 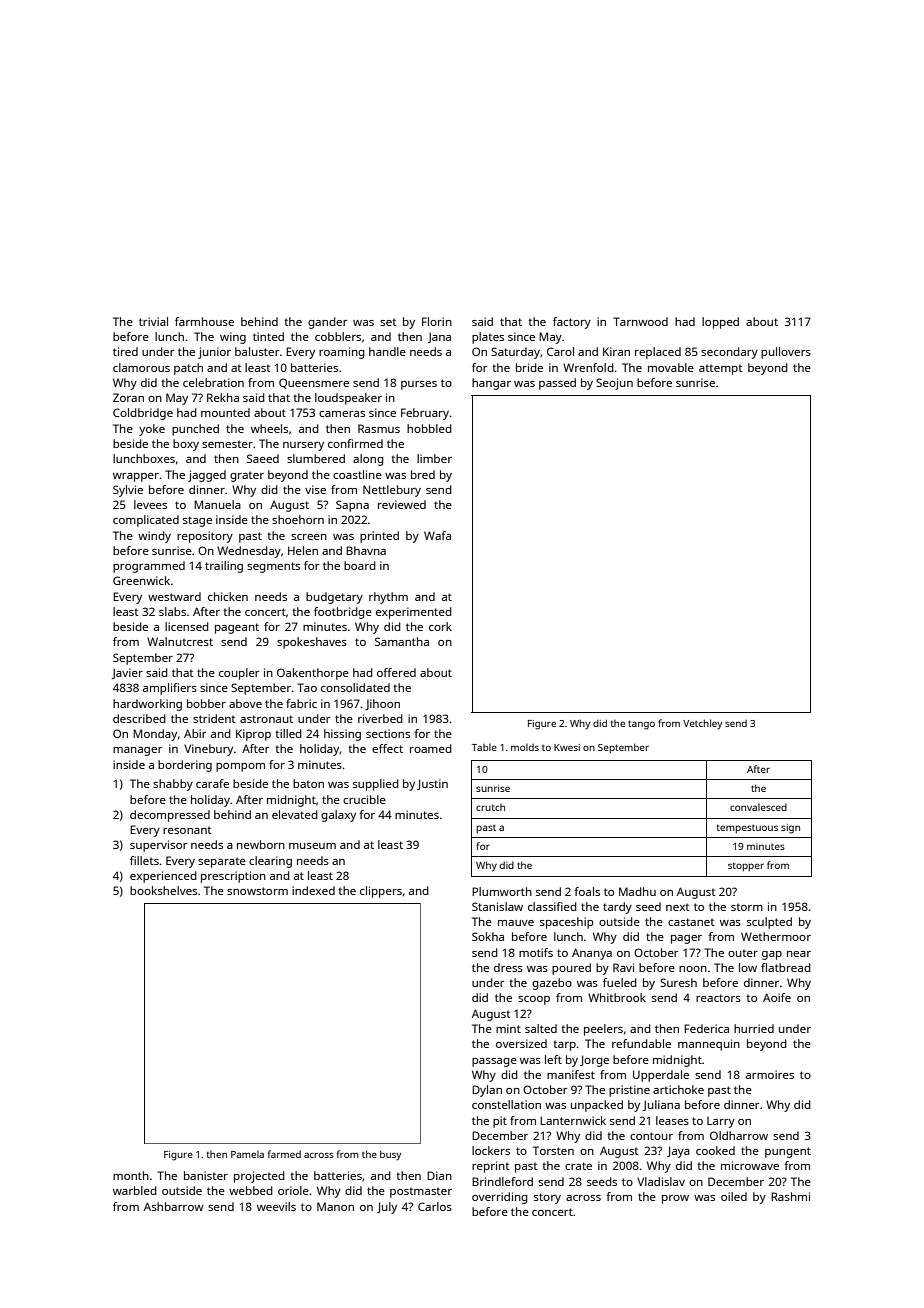 What do you see at coordinates (536, 952) in the screenshot?
I see `motifs` at bounding box center [536, 952].
